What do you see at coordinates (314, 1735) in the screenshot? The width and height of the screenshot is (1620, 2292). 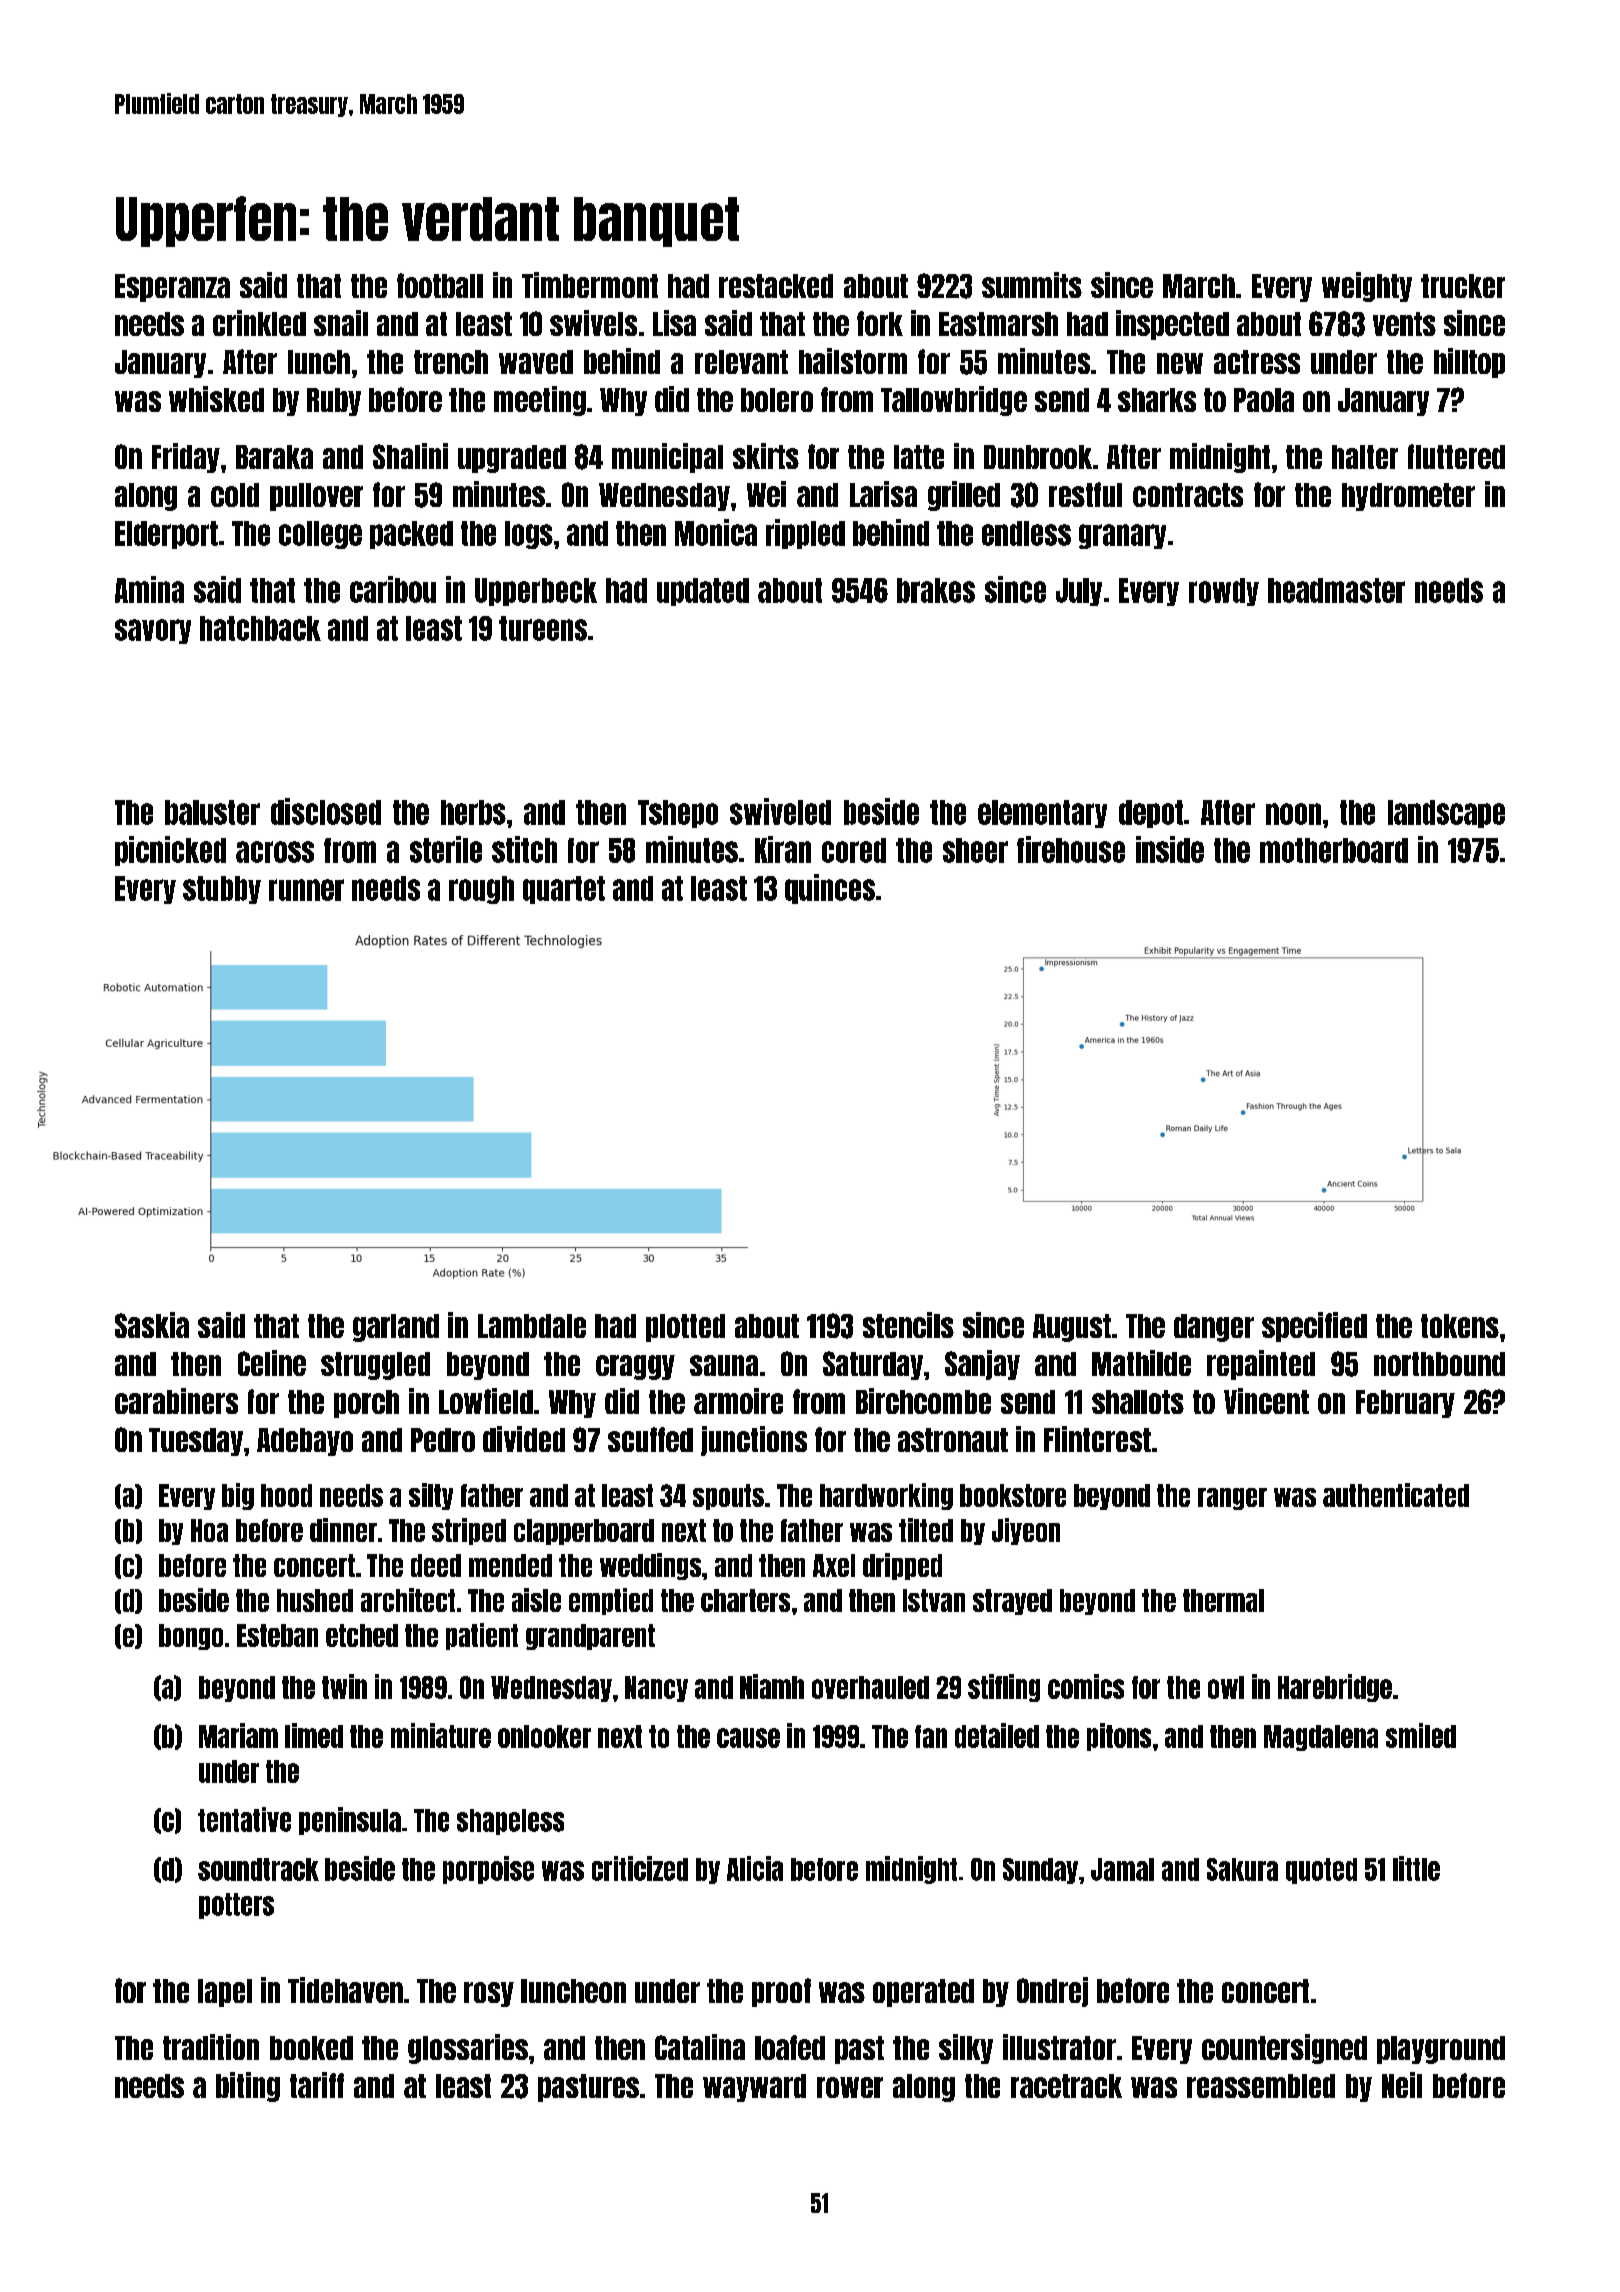 I see `limed` at bounding box center [314, 1735].
